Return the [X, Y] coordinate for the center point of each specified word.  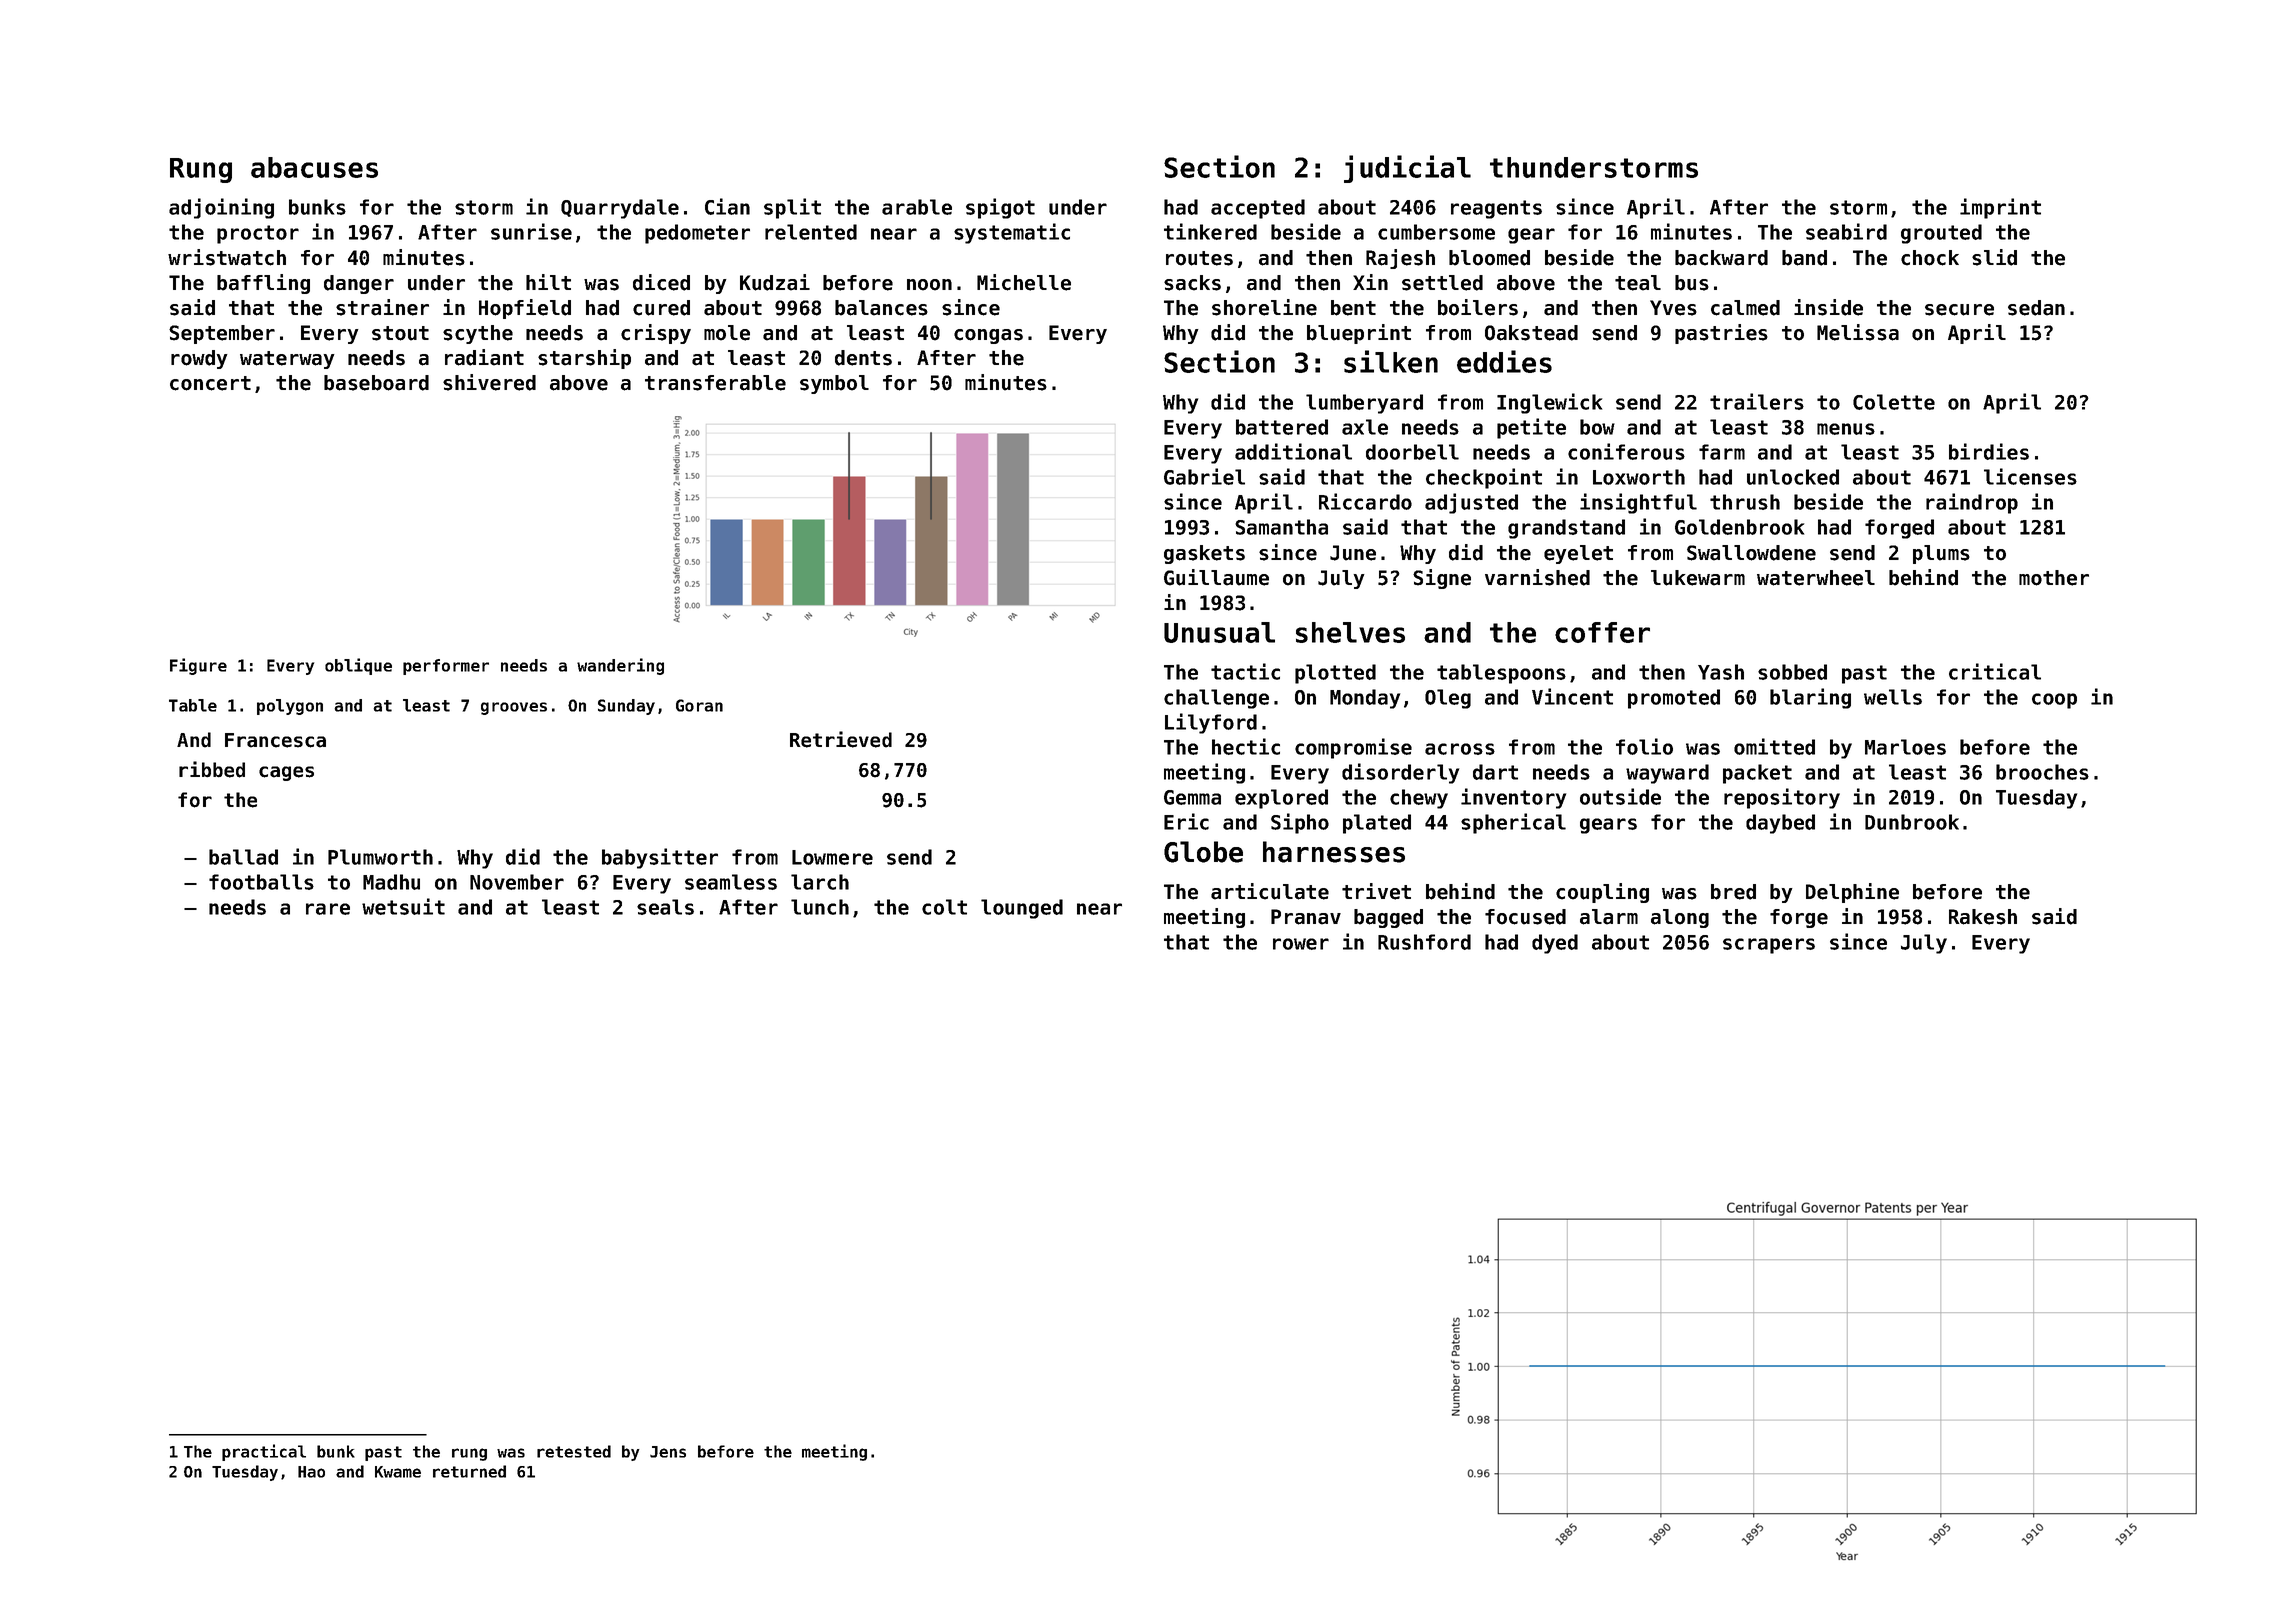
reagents [1496, 209]
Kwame [398, 1472]
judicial [1407, 169]
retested [574, 1451]
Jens [668, 1452]
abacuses [314, 167]
